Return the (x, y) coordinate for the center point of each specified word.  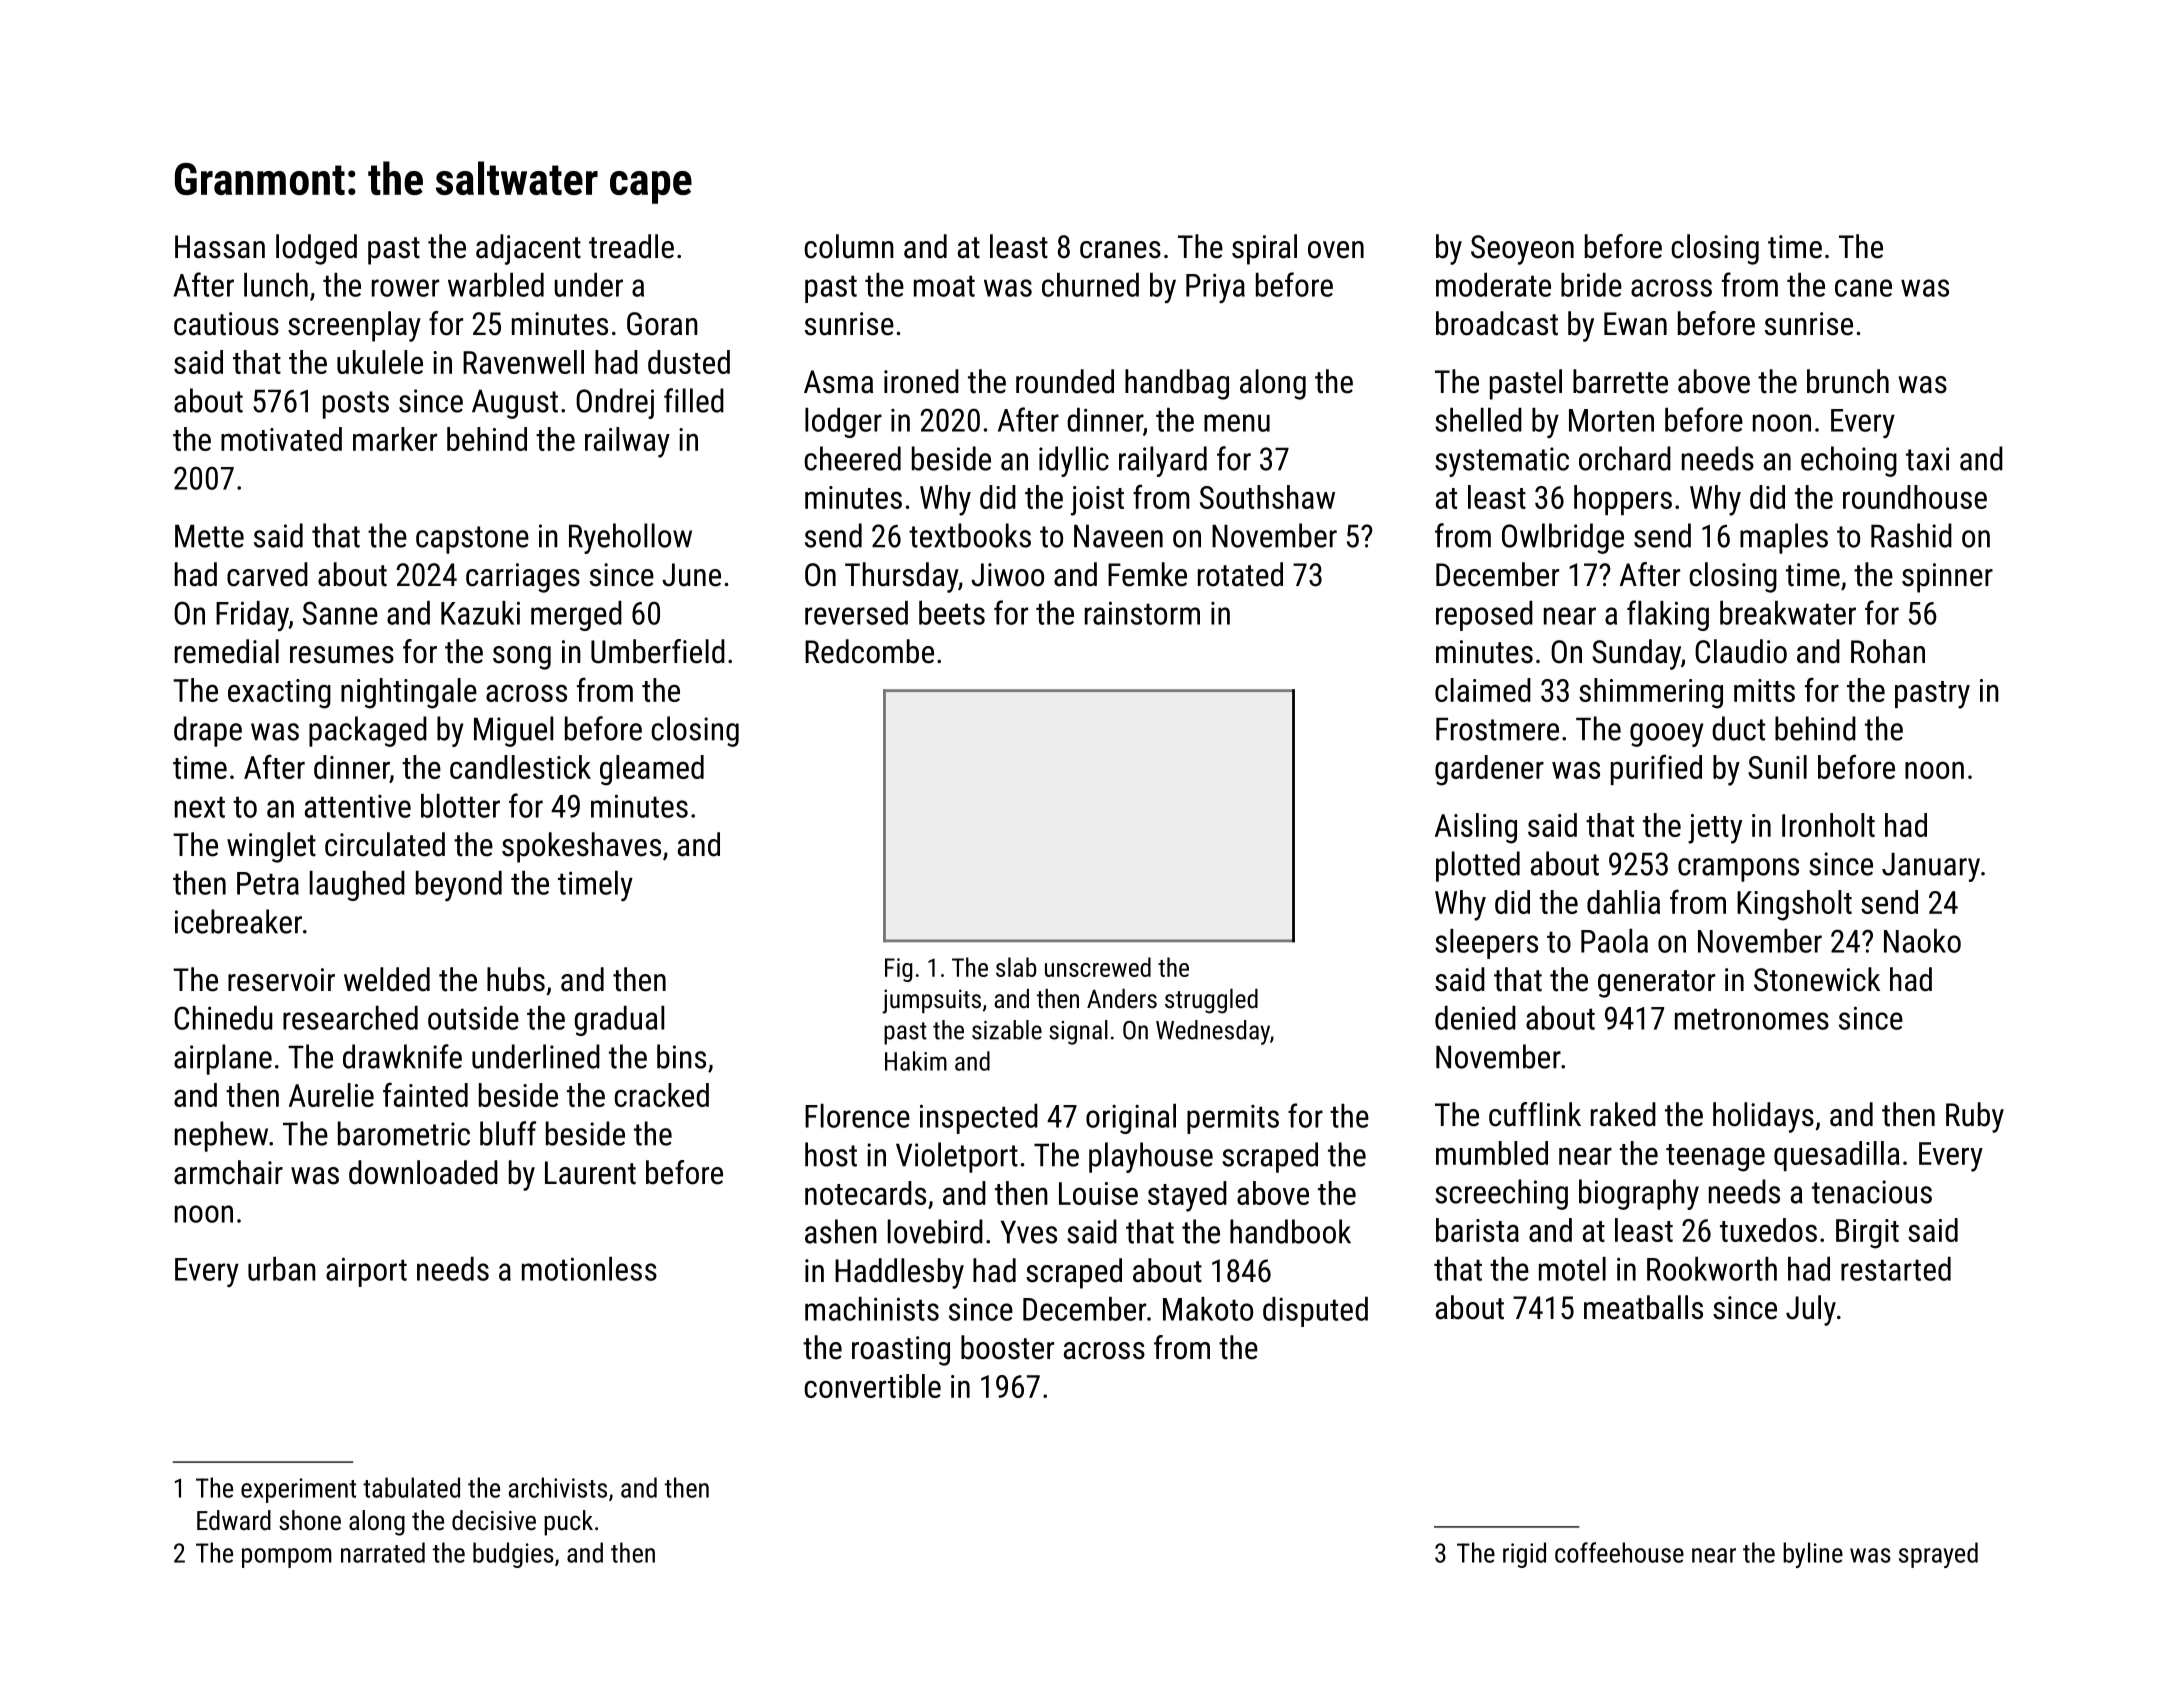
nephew (221, 1136)
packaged (368, 731)
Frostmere (1497, 729)
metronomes (1752, 1019)
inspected (979, 1119)
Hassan (220, 247)
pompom (287, 1558)
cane (1863, 288)
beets (952, 613)
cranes (1120, 250)
